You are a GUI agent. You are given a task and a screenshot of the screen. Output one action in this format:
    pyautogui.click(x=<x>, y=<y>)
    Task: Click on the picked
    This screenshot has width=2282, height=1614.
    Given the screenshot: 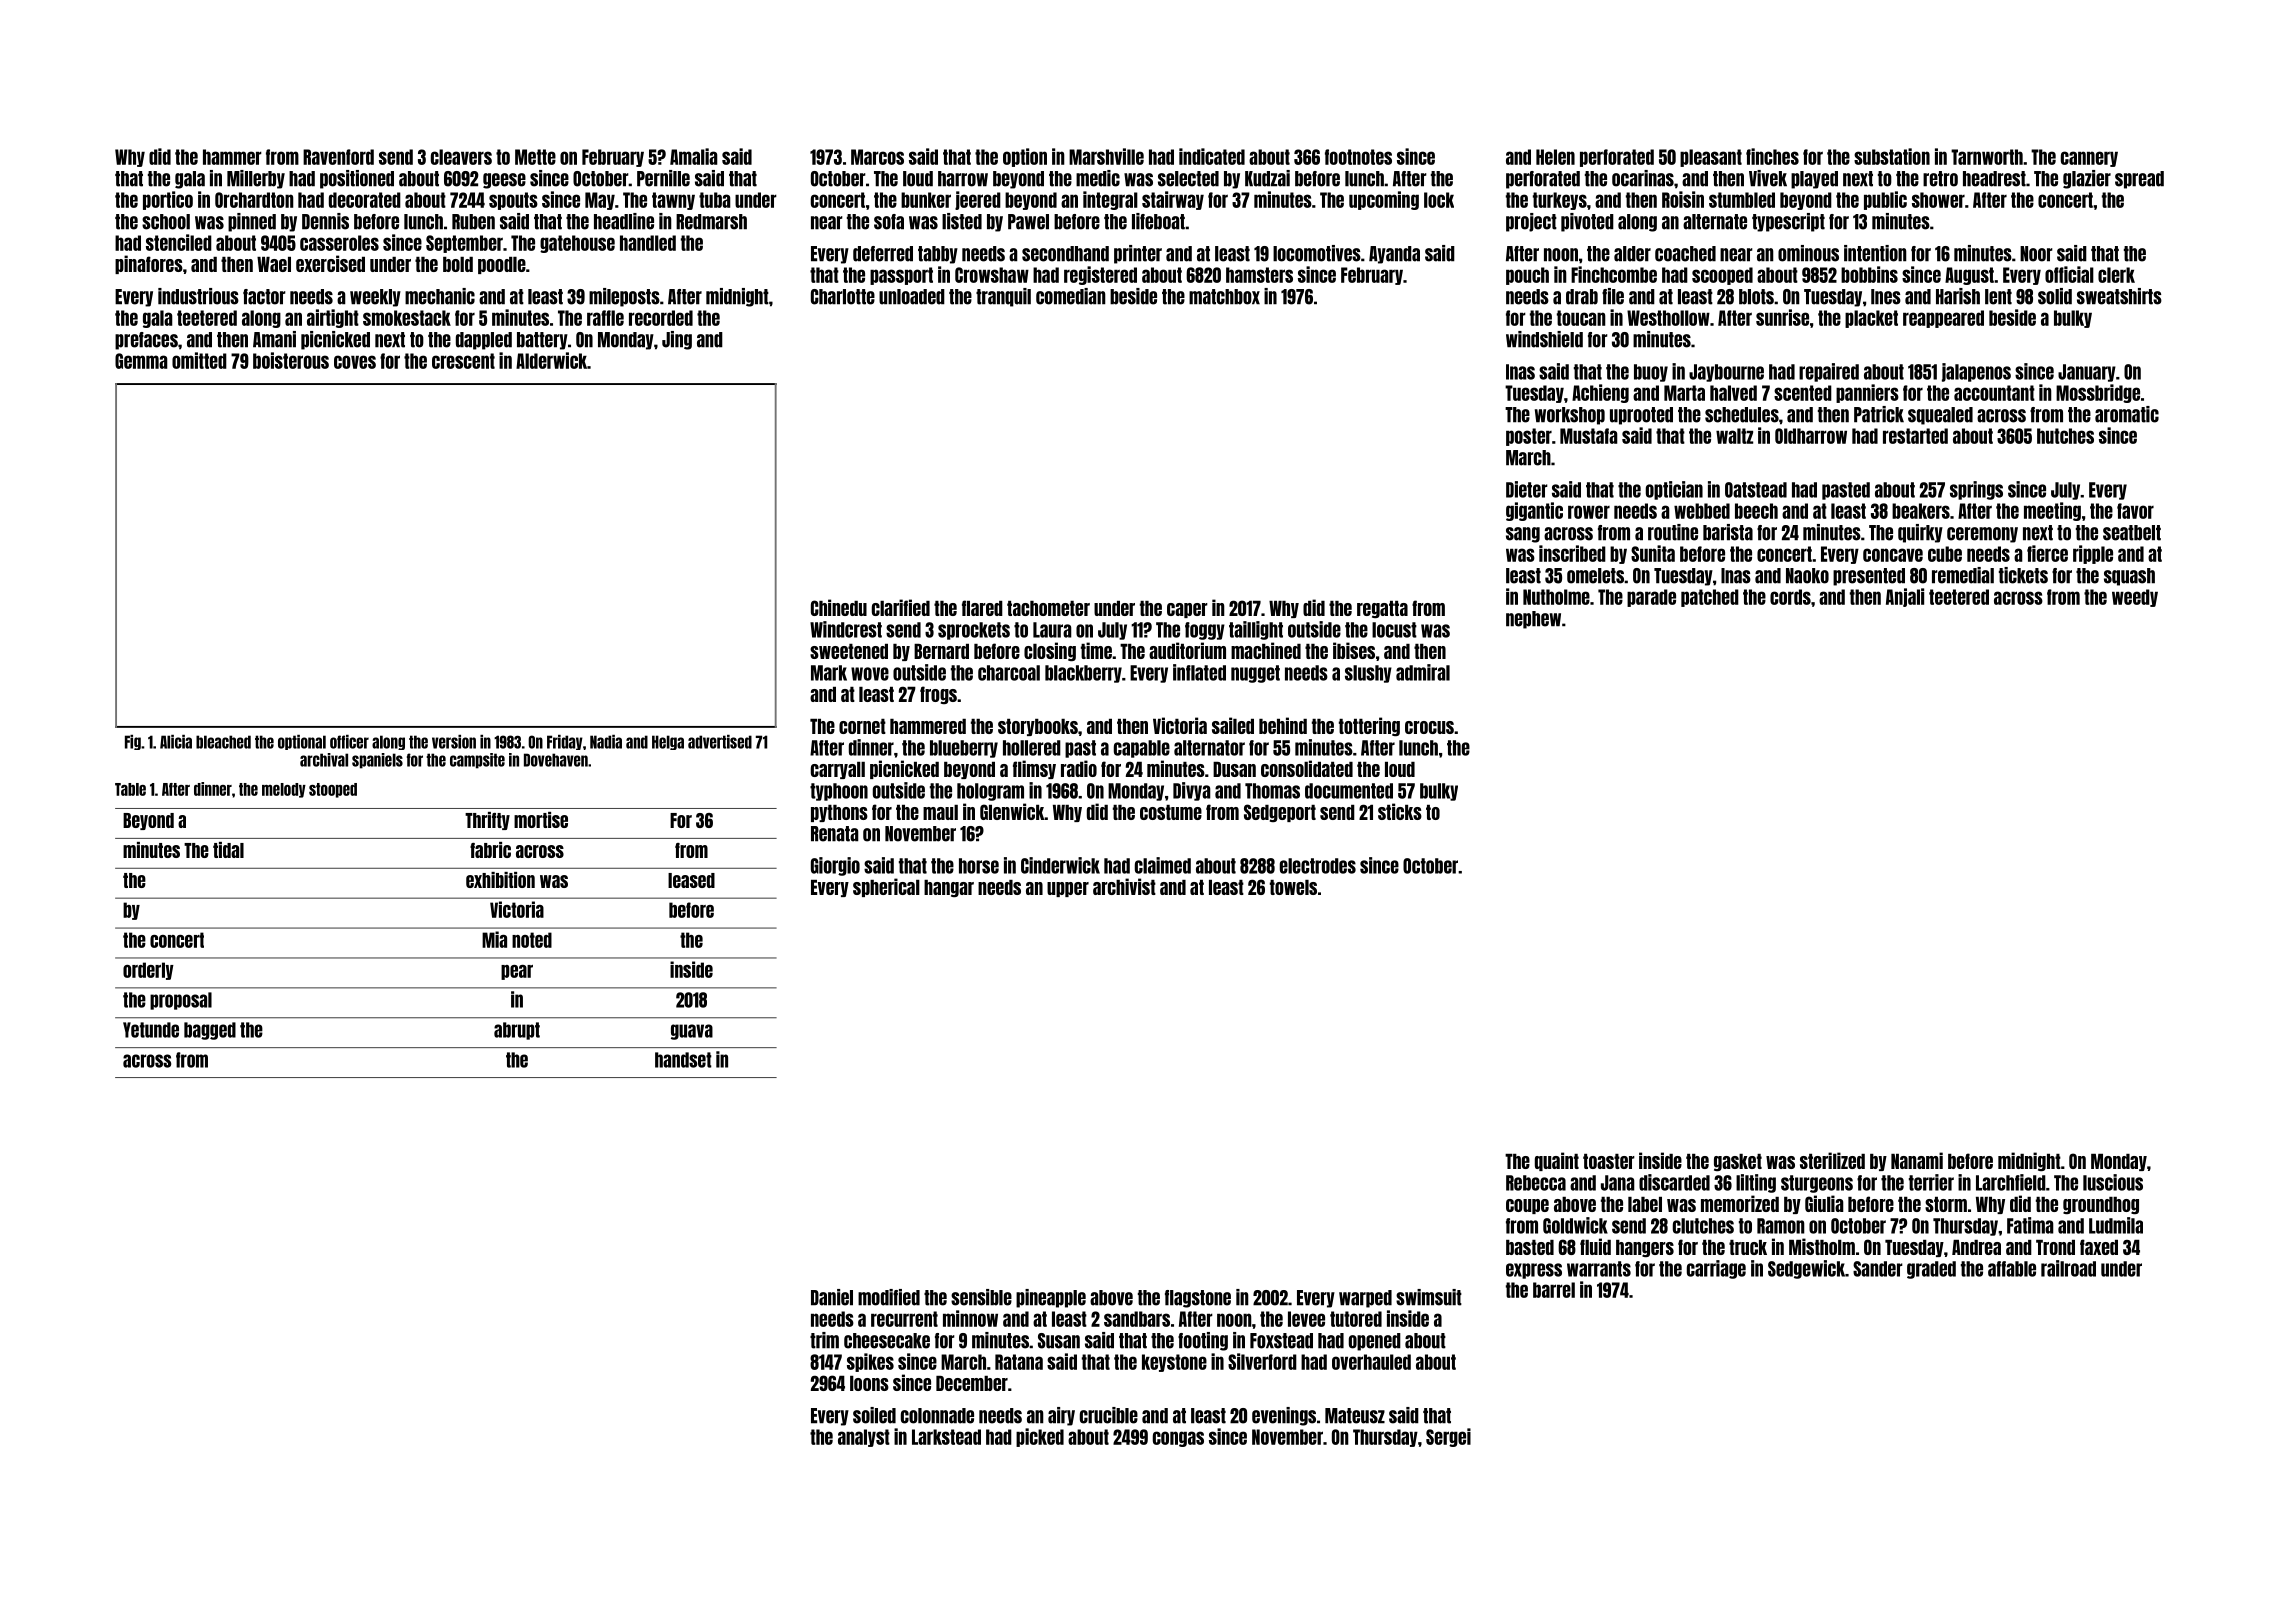 What is the action you would take?
    pyautogui.click(x=1040, y=1437)
